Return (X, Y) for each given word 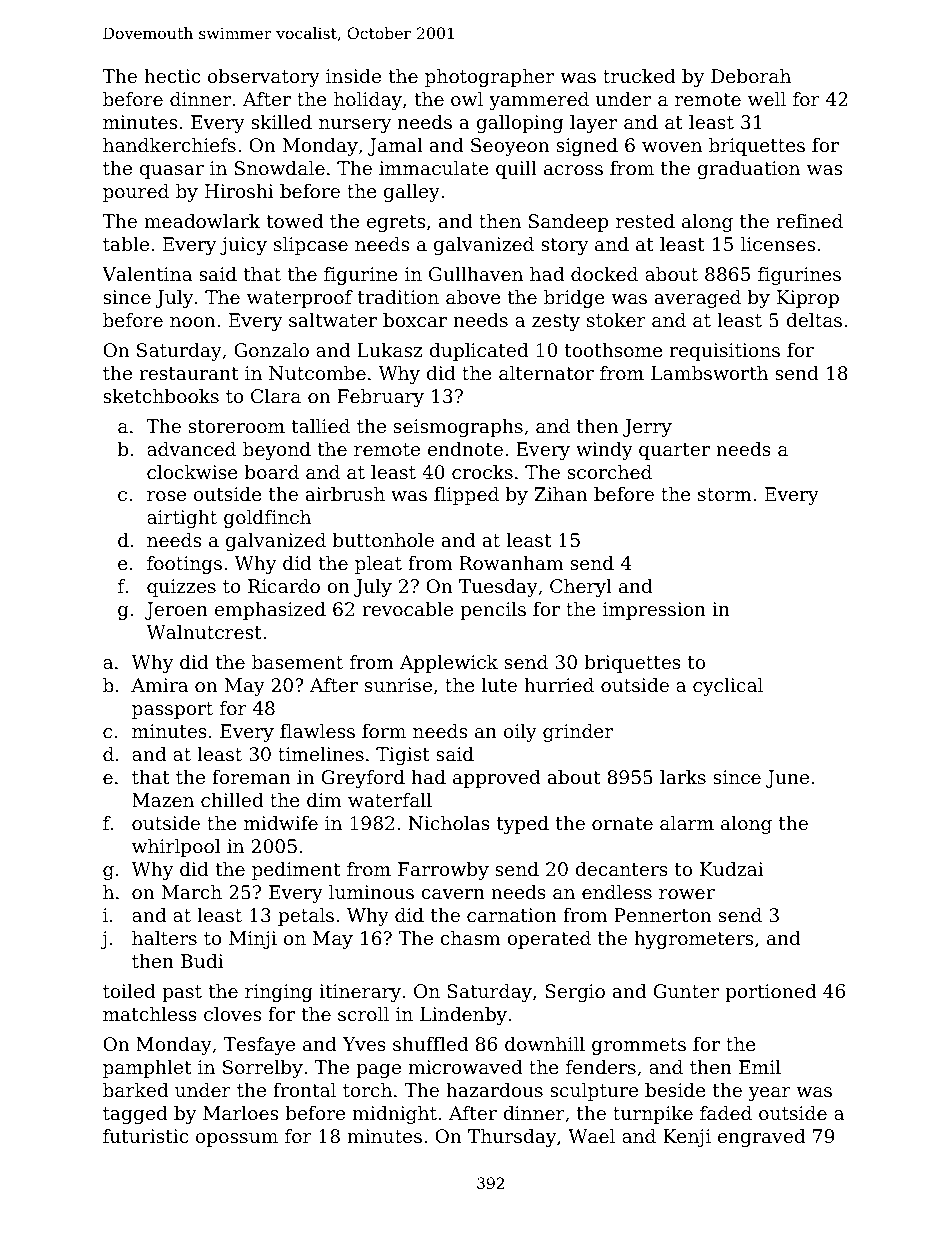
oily (520, 733)
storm (725, 494)
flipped (466, 496)
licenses (778, 244)
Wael (591, 1136)
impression (654, 611)
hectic (172, 76)
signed (587, 147)
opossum (237, 1140)
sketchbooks (161, 396)
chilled (232, 800)
